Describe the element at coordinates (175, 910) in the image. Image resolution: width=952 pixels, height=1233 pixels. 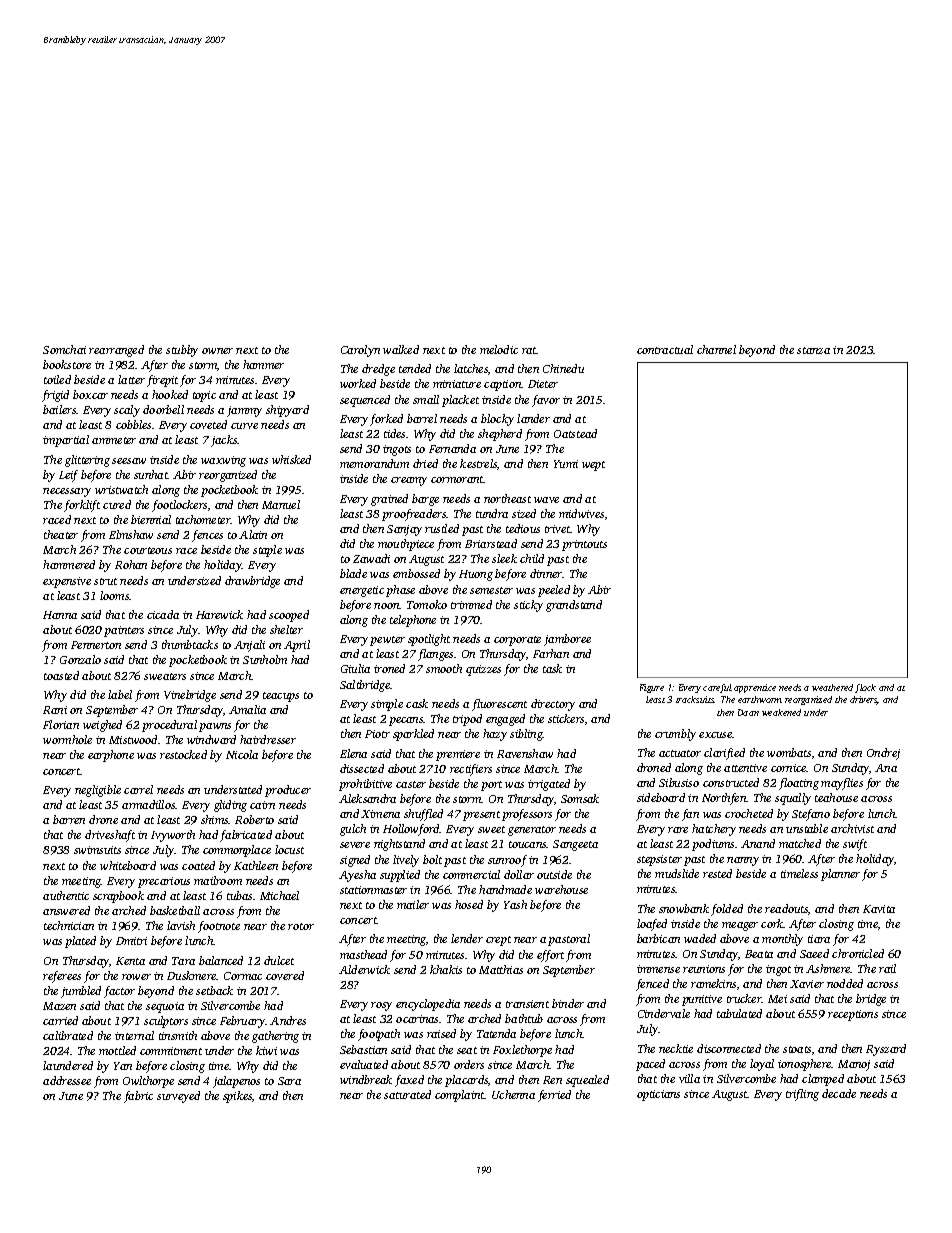
I see `basketball` at that location.
